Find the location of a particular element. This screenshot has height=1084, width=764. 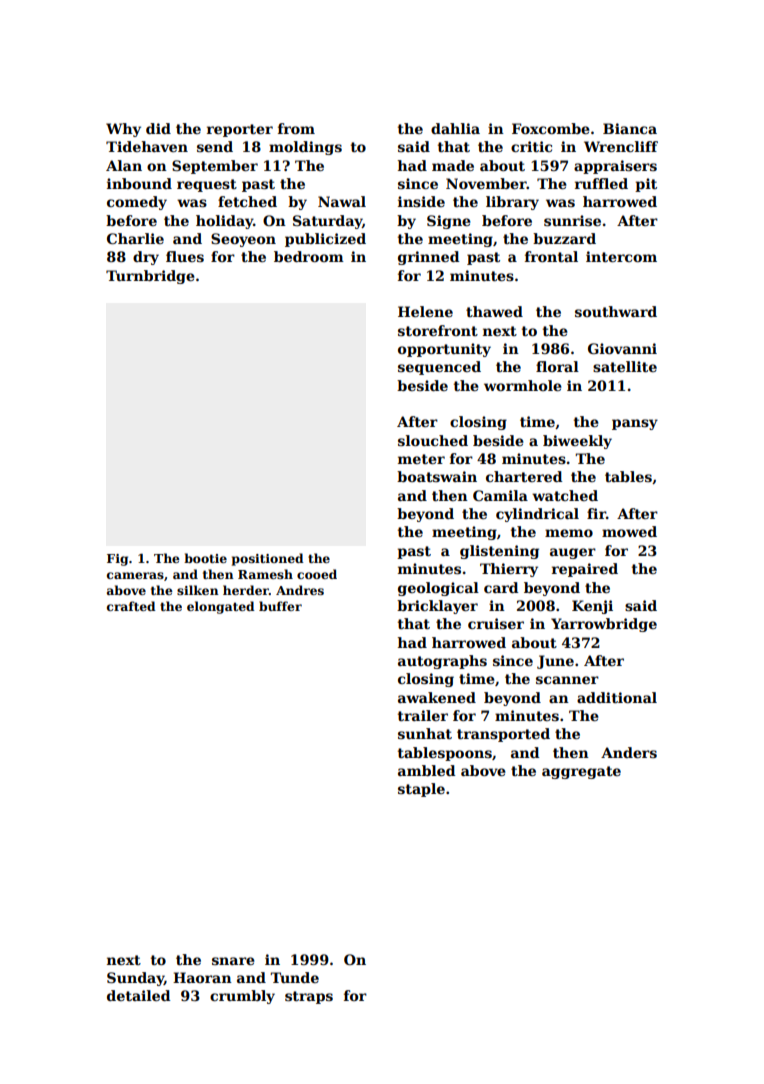

Why is located at coordinates (123, 130).
